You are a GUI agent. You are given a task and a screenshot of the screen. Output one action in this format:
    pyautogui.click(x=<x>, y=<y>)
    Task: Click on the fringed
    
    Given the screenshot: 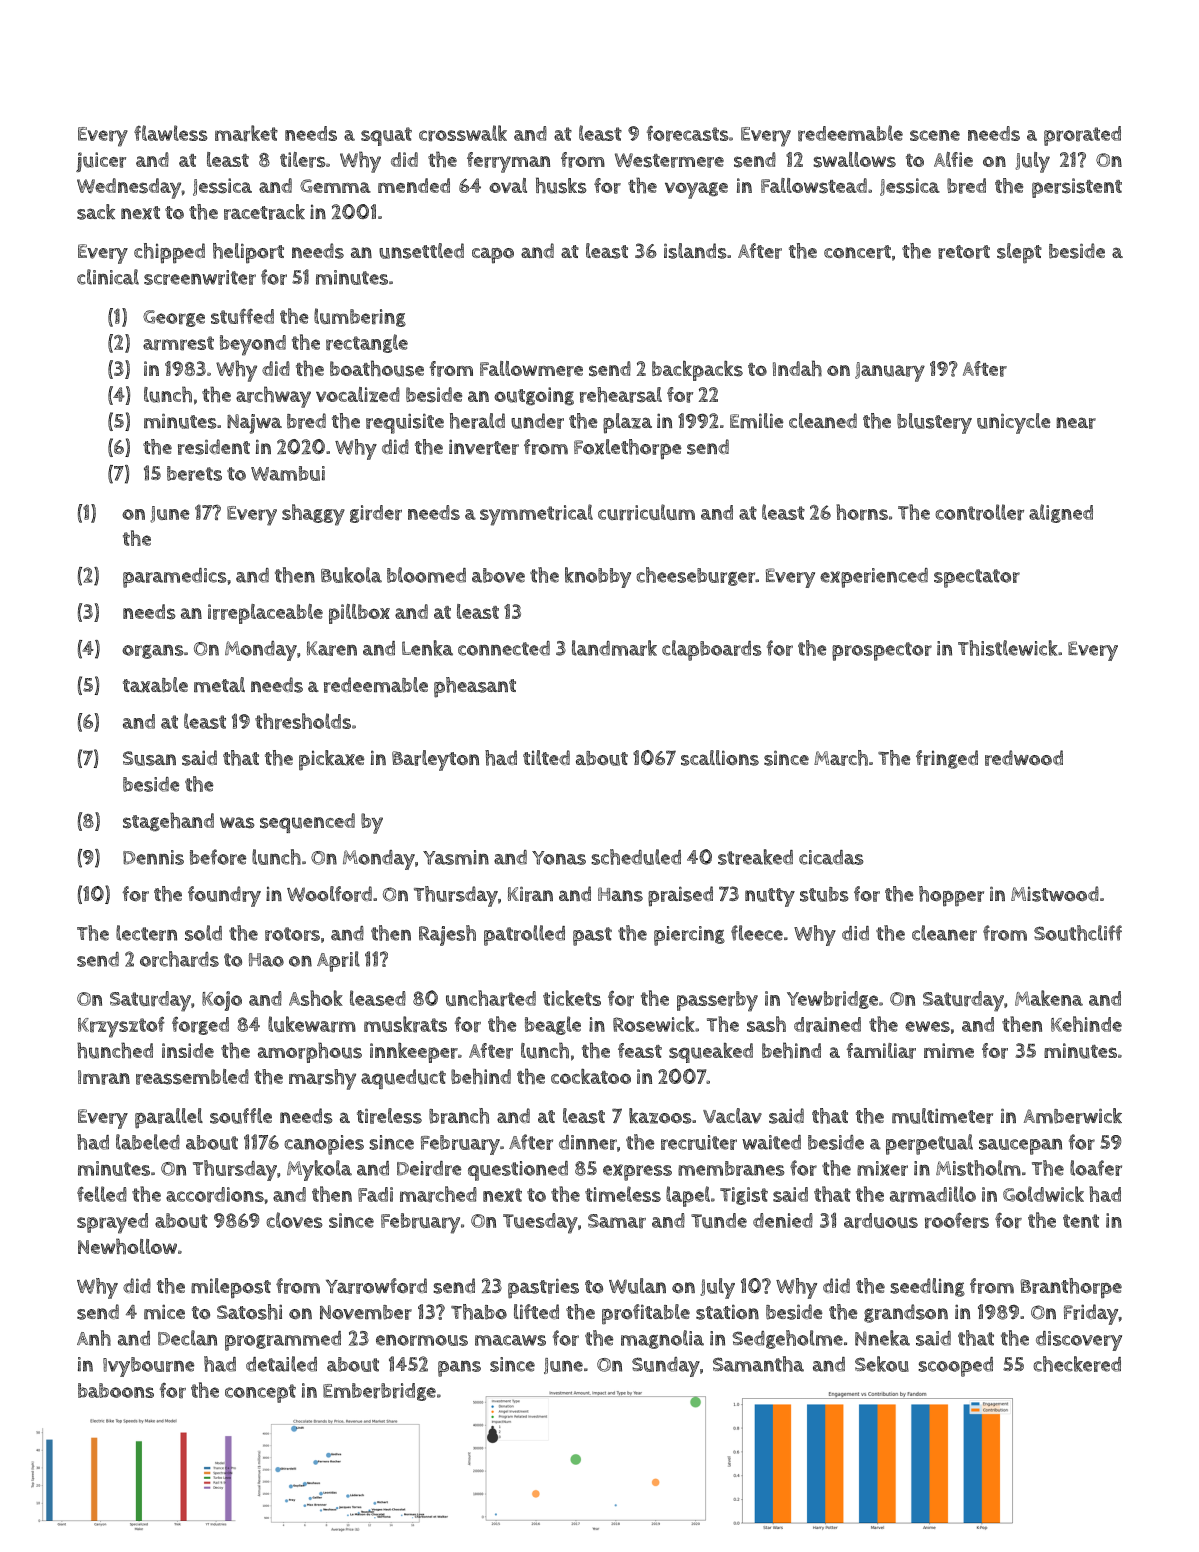 What is the action you would take?
    pyautogui.click(x=947, y=759)
